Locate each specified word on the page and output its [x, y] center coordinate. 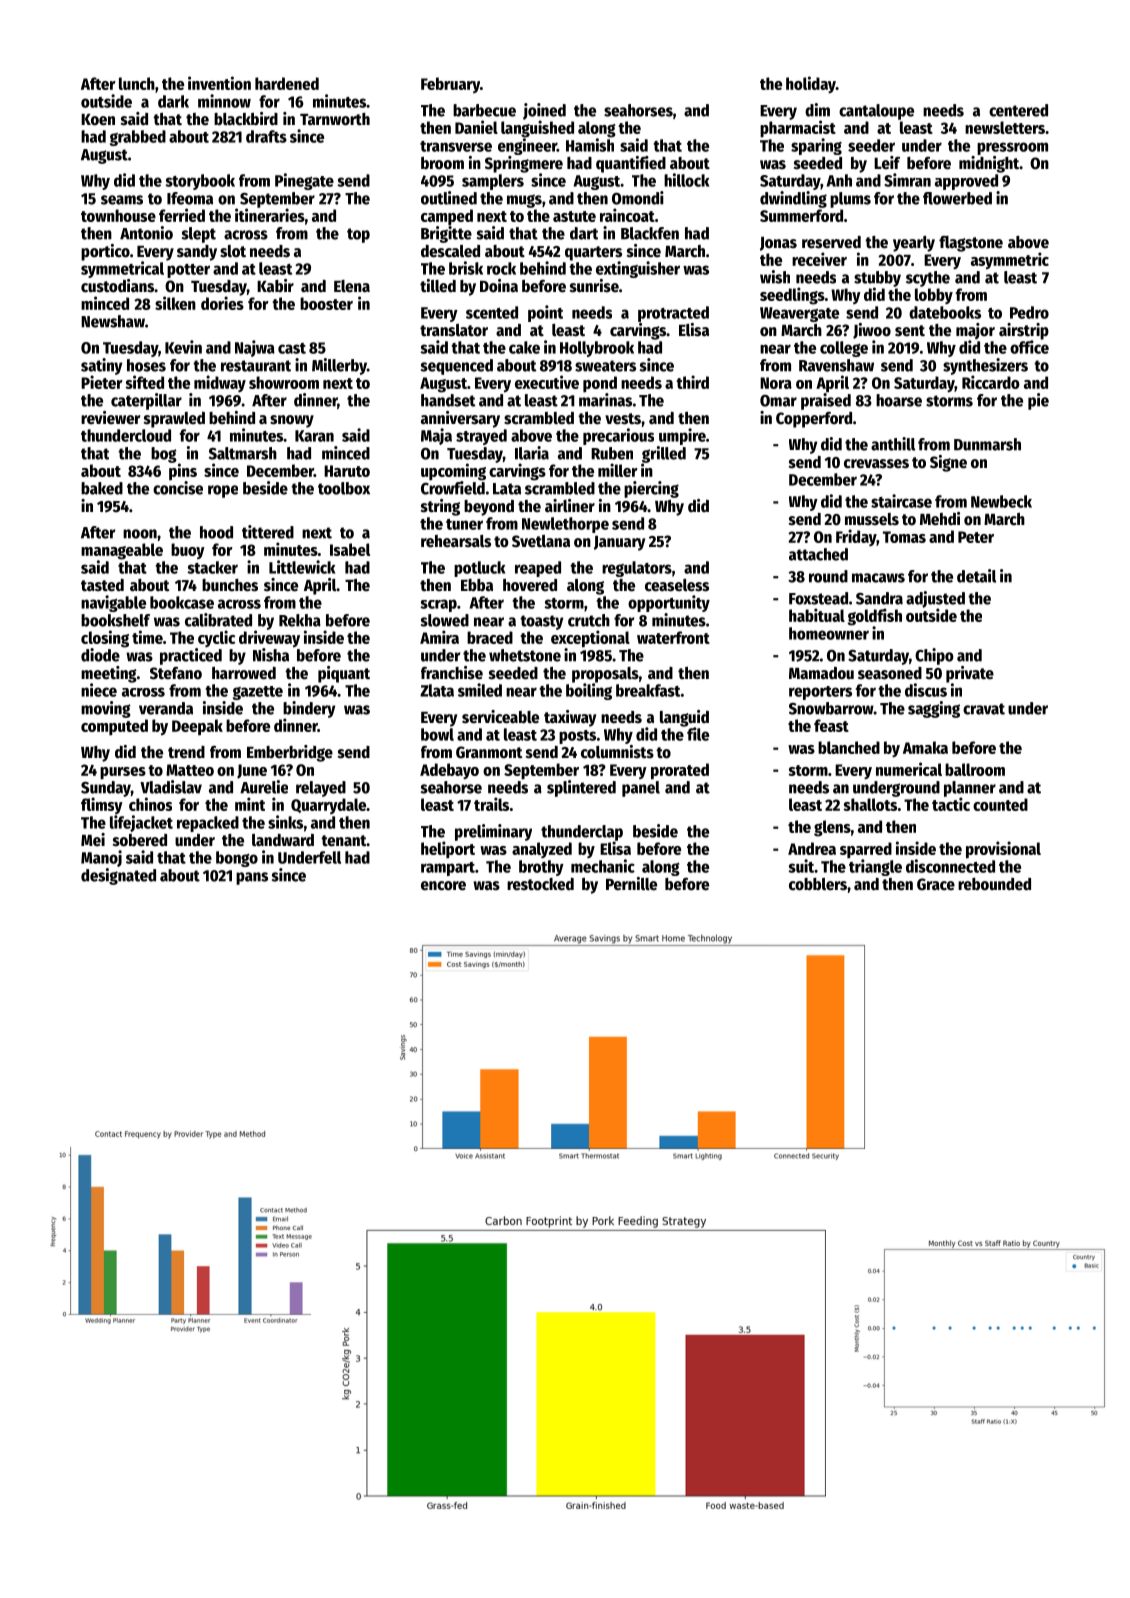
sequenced [457, 367]
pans [252, 878]
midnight [989, 164]
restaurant [256, 366]
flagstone [971, 244]
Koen [98, 120]
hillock [686, 180]
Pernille [631, 884]
